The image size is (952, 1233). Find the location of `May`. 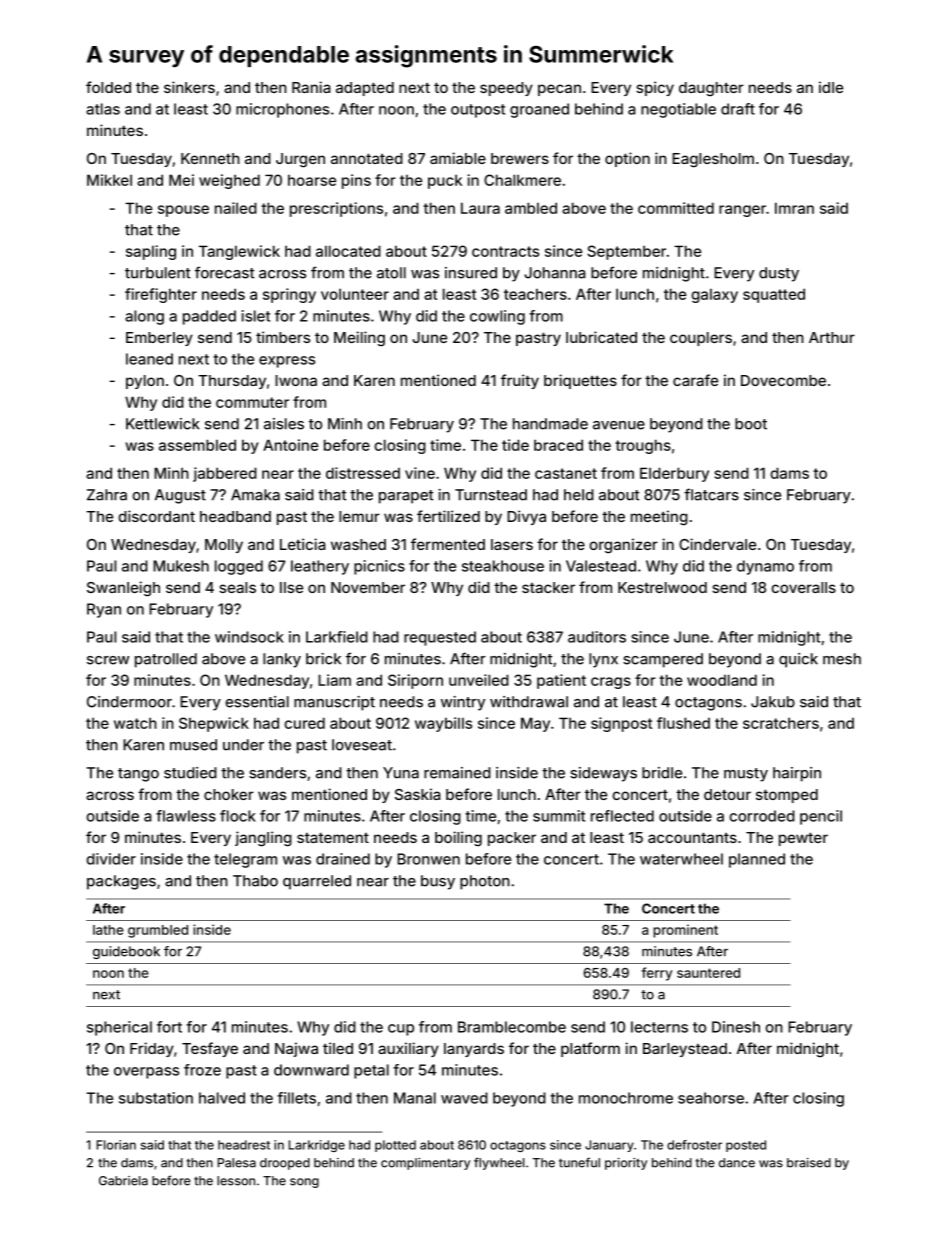

May is located at coordinates (535, 724).
